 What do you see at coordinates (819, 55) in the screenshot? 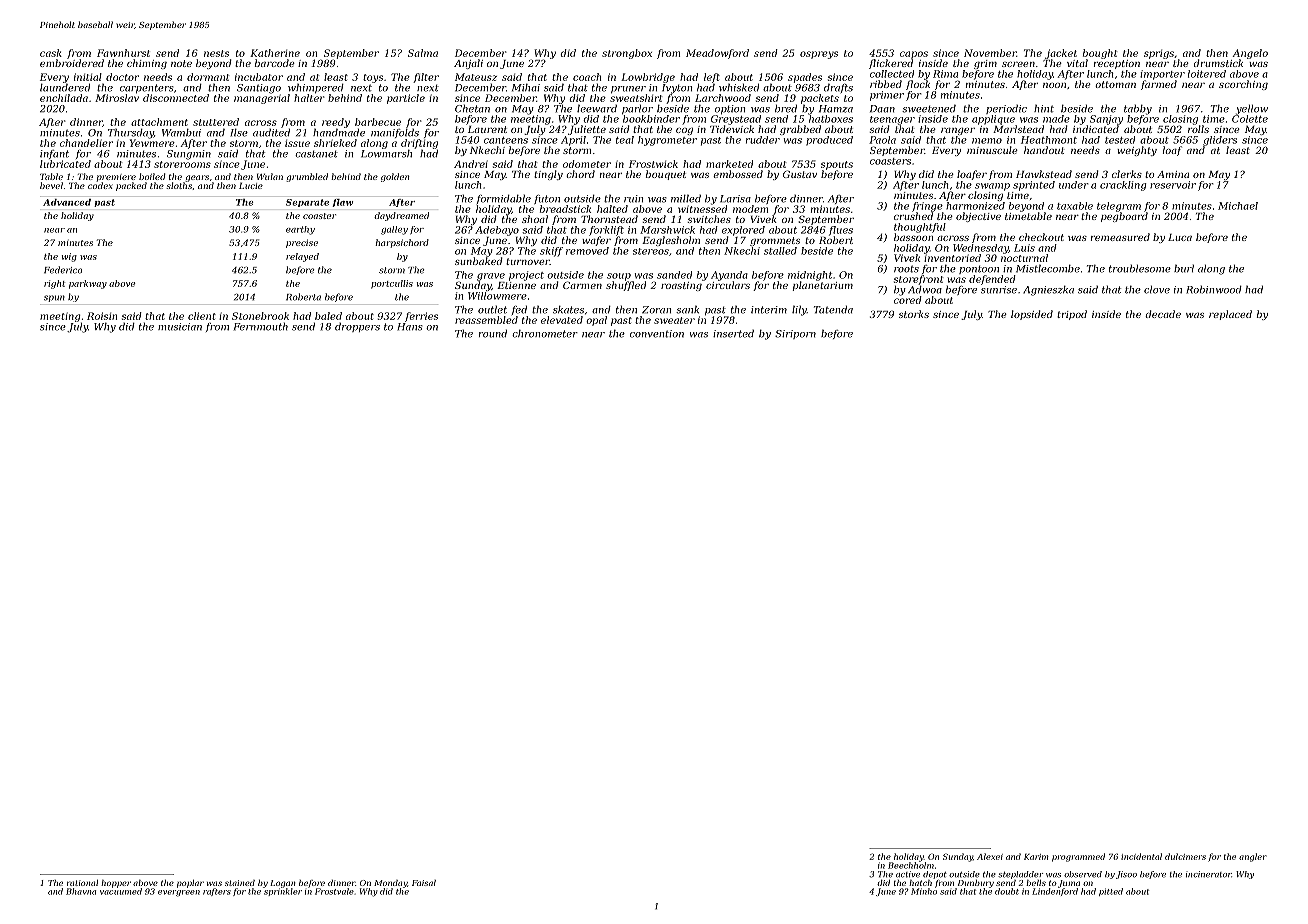
I see `ospreys` at bounding box center [819, 55].
